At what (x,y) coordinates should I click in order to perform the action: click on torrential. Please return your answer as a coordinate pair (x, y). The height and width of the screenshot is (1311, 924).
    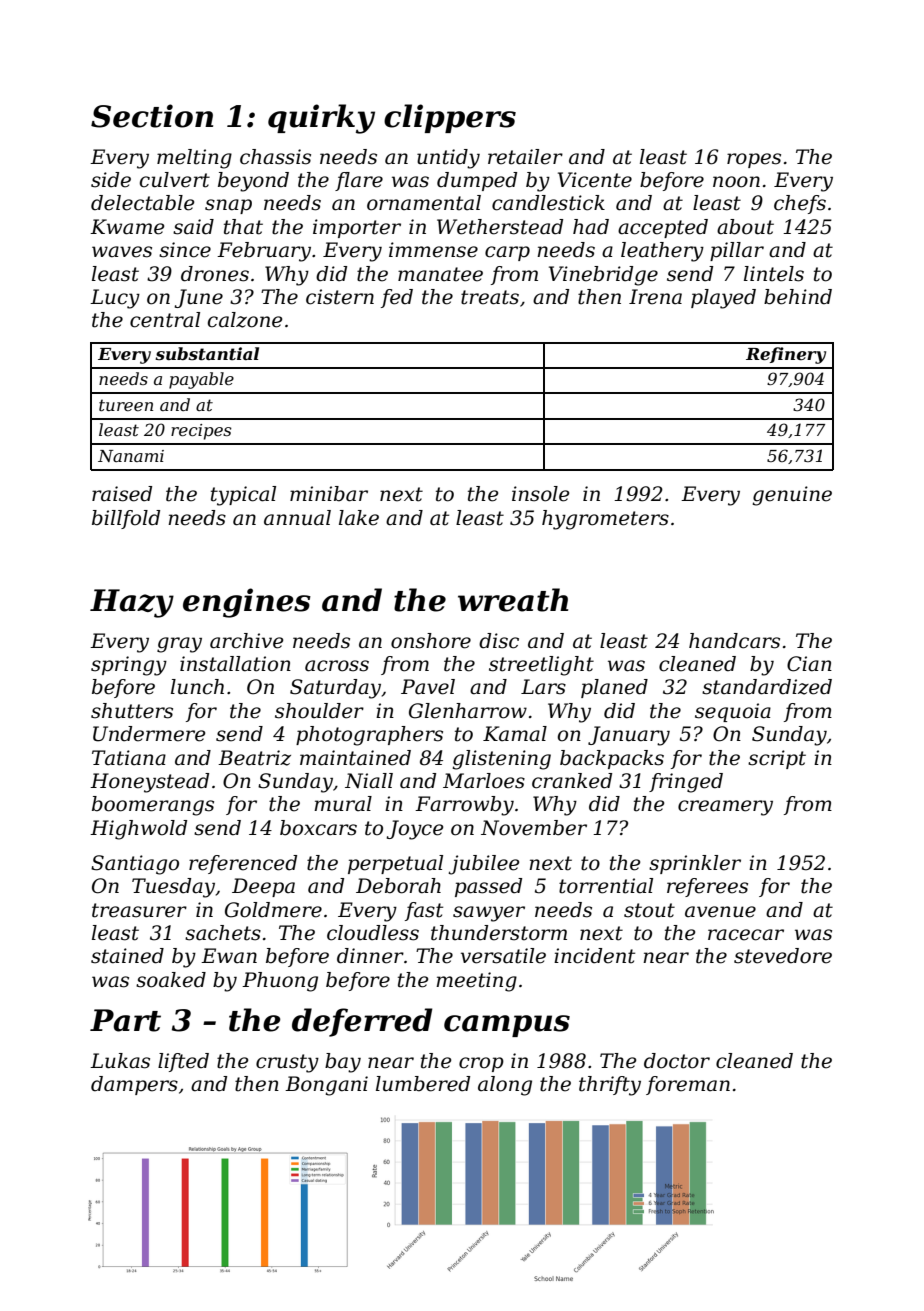
    Looking at the image, I should click on (606, 886).
